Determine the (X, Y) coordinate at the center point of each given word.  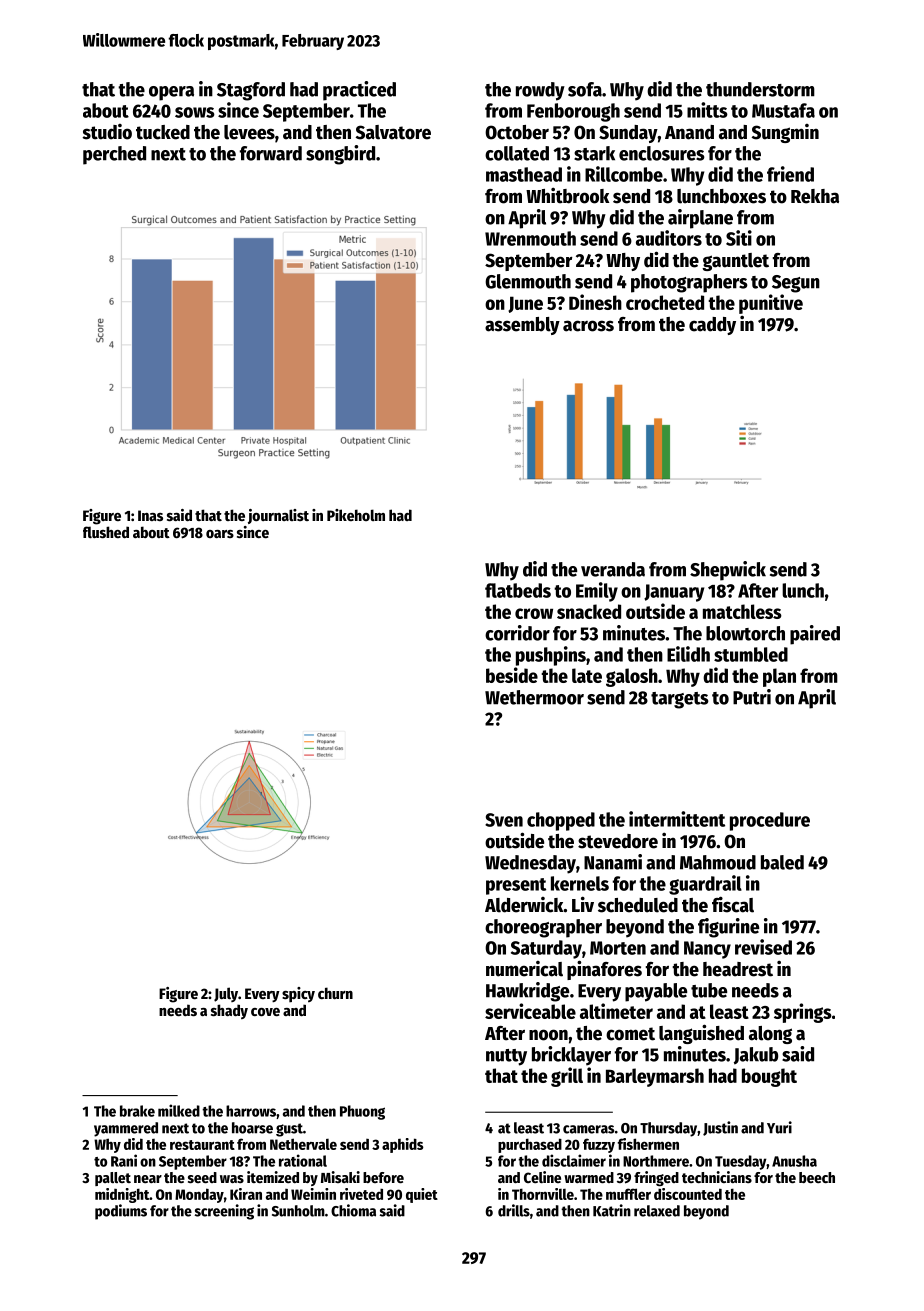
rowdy (540, 91)
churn (335, 993)
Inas (150, 515)
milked (179, 1110)
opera (171, 93)
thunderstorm (760, 89)
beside (512, 675)
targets (680, 700)
